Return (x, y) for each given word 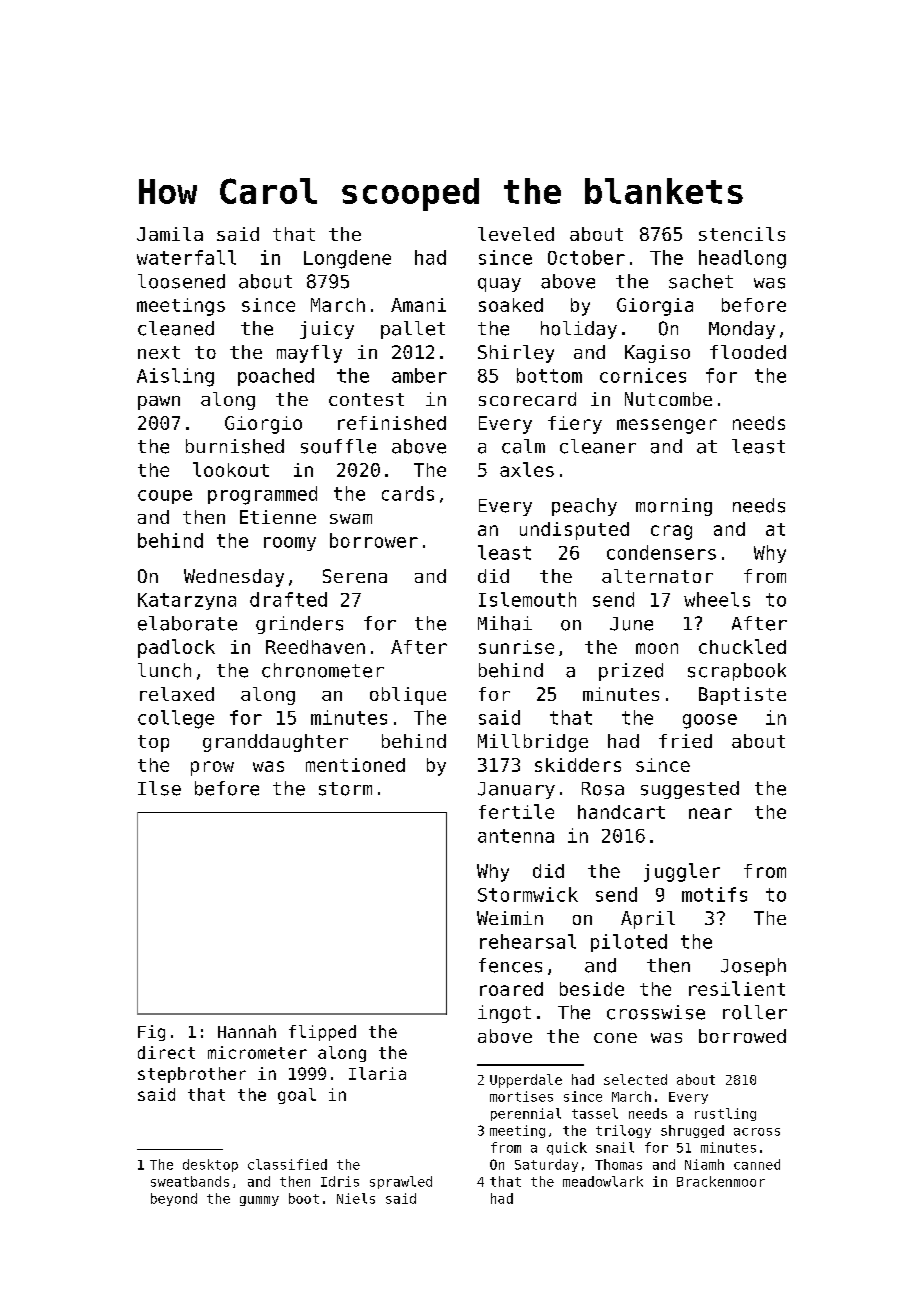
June (631, 624)
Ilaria (377, 1073)
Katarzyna (187, 601)
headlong (742, 259)
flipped (322, 1033)
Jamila (170, 234)
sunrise (516, 647)
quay (499, 285)
